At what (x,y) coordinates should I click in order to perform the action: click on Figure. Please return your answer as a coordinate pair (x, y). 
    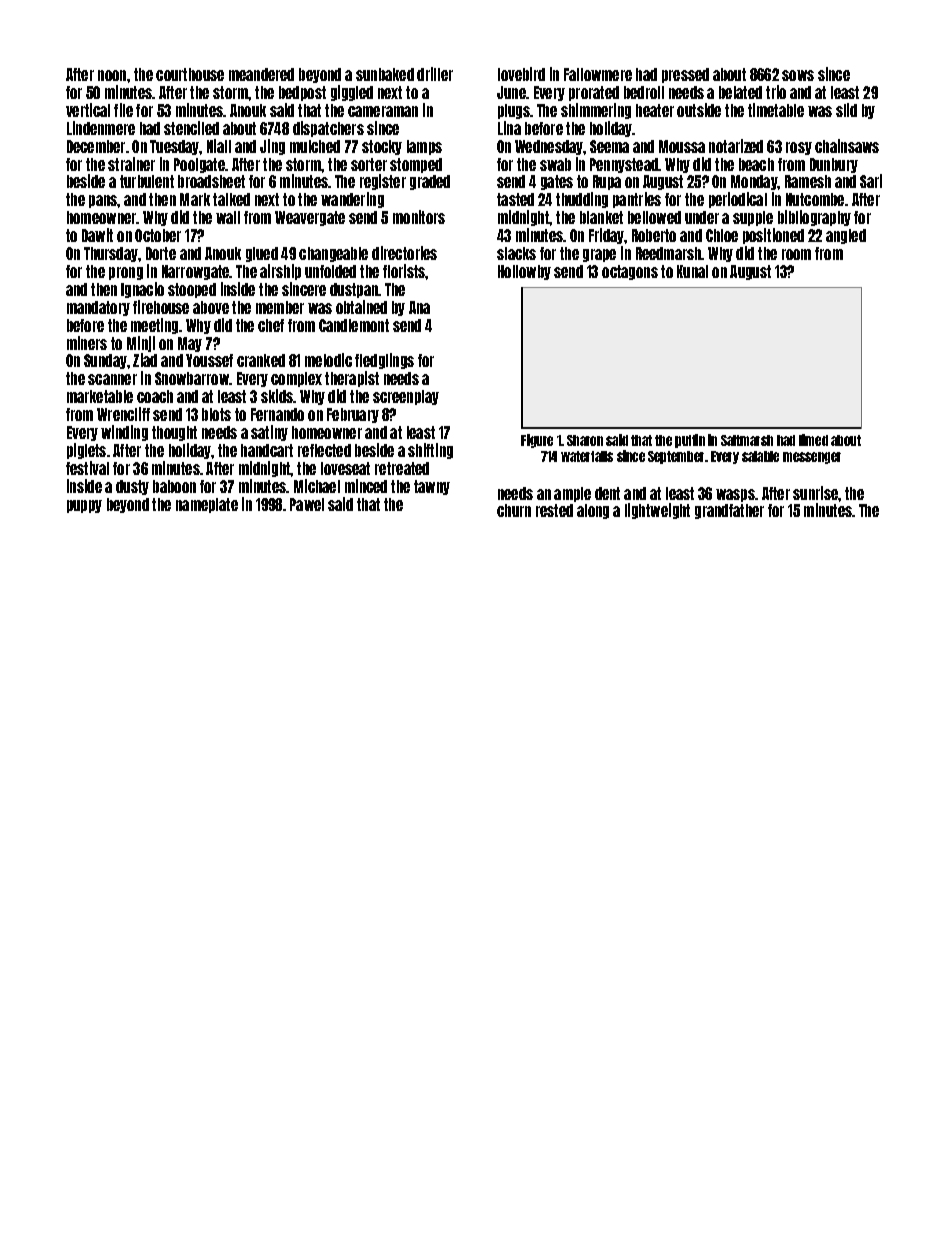
    Looking at the image, I should click on (537, 441).
